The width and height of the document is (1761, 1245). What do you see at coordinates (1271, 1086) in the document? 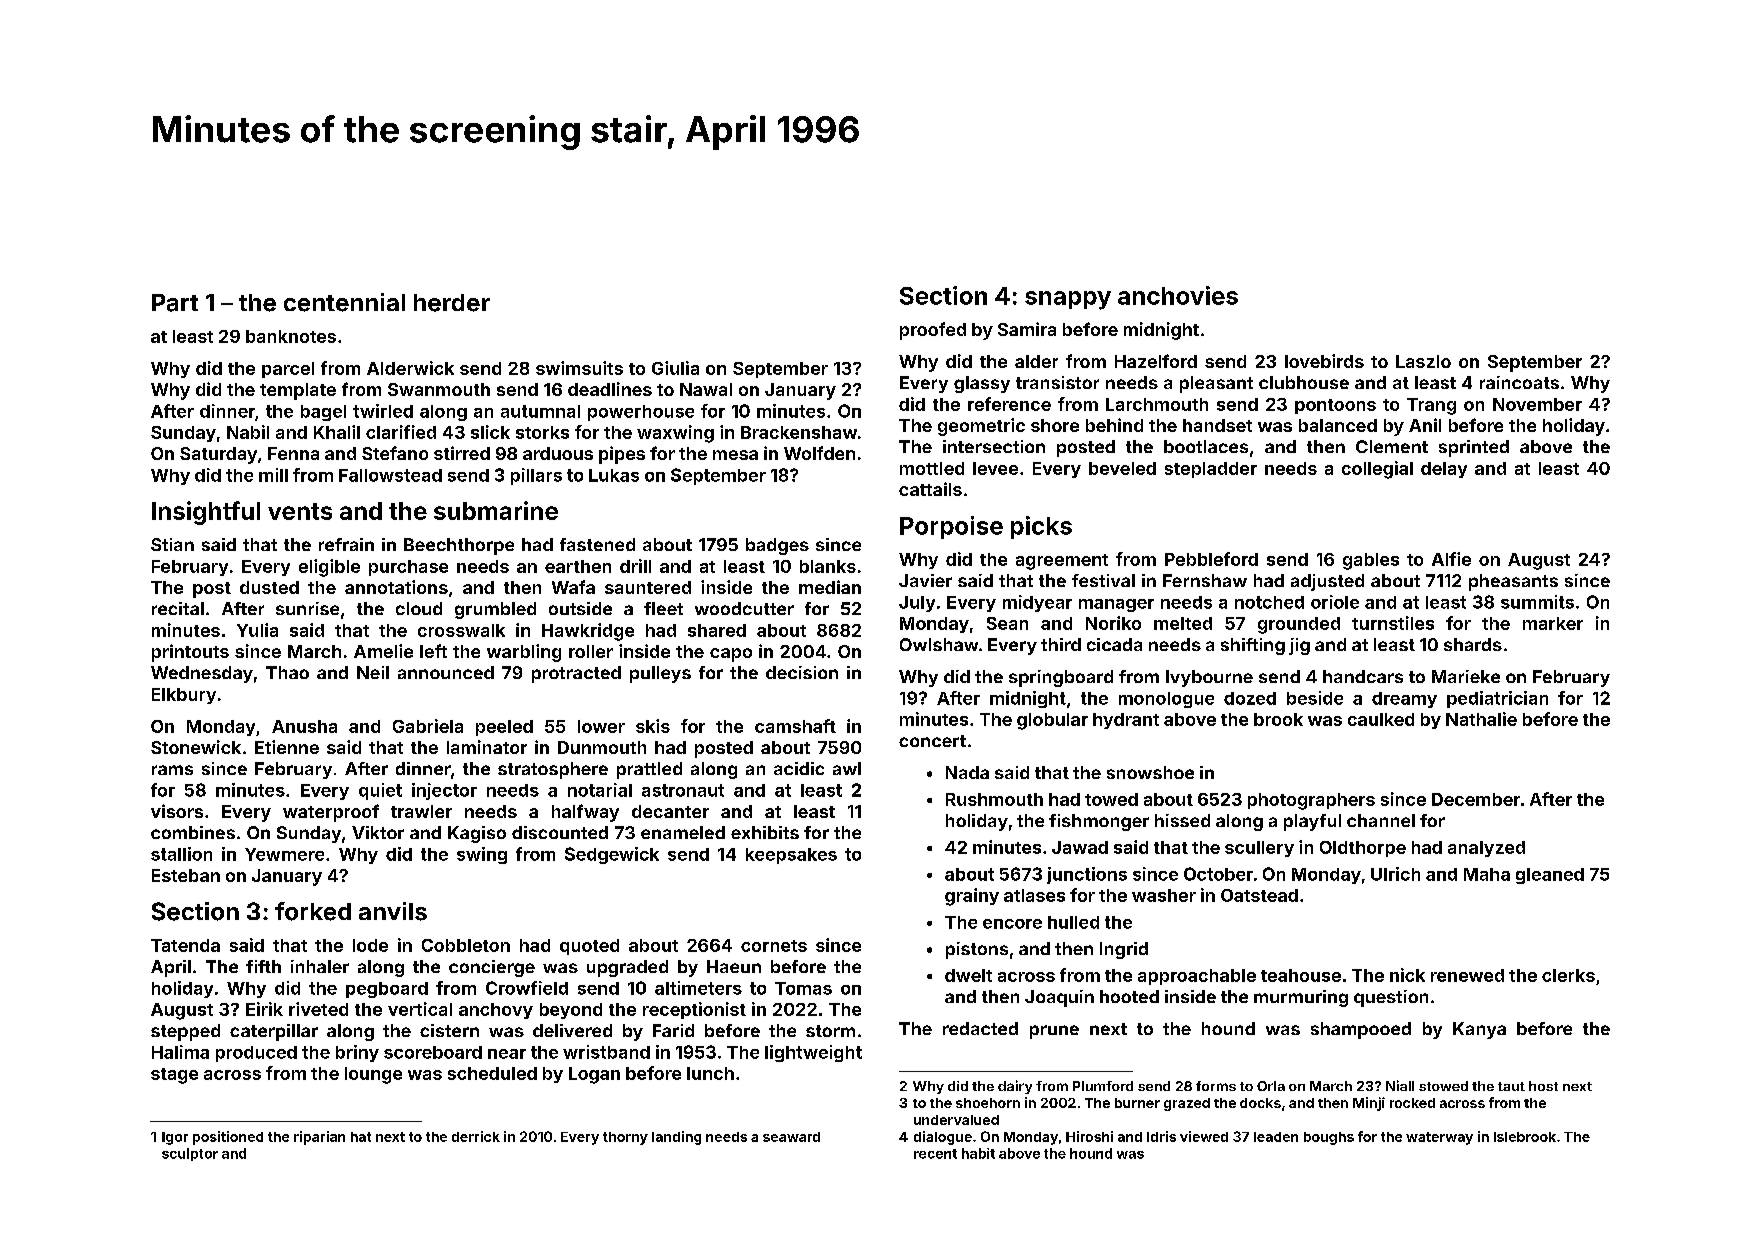
I see `Orla` at bounding box center [1271, 1086].
